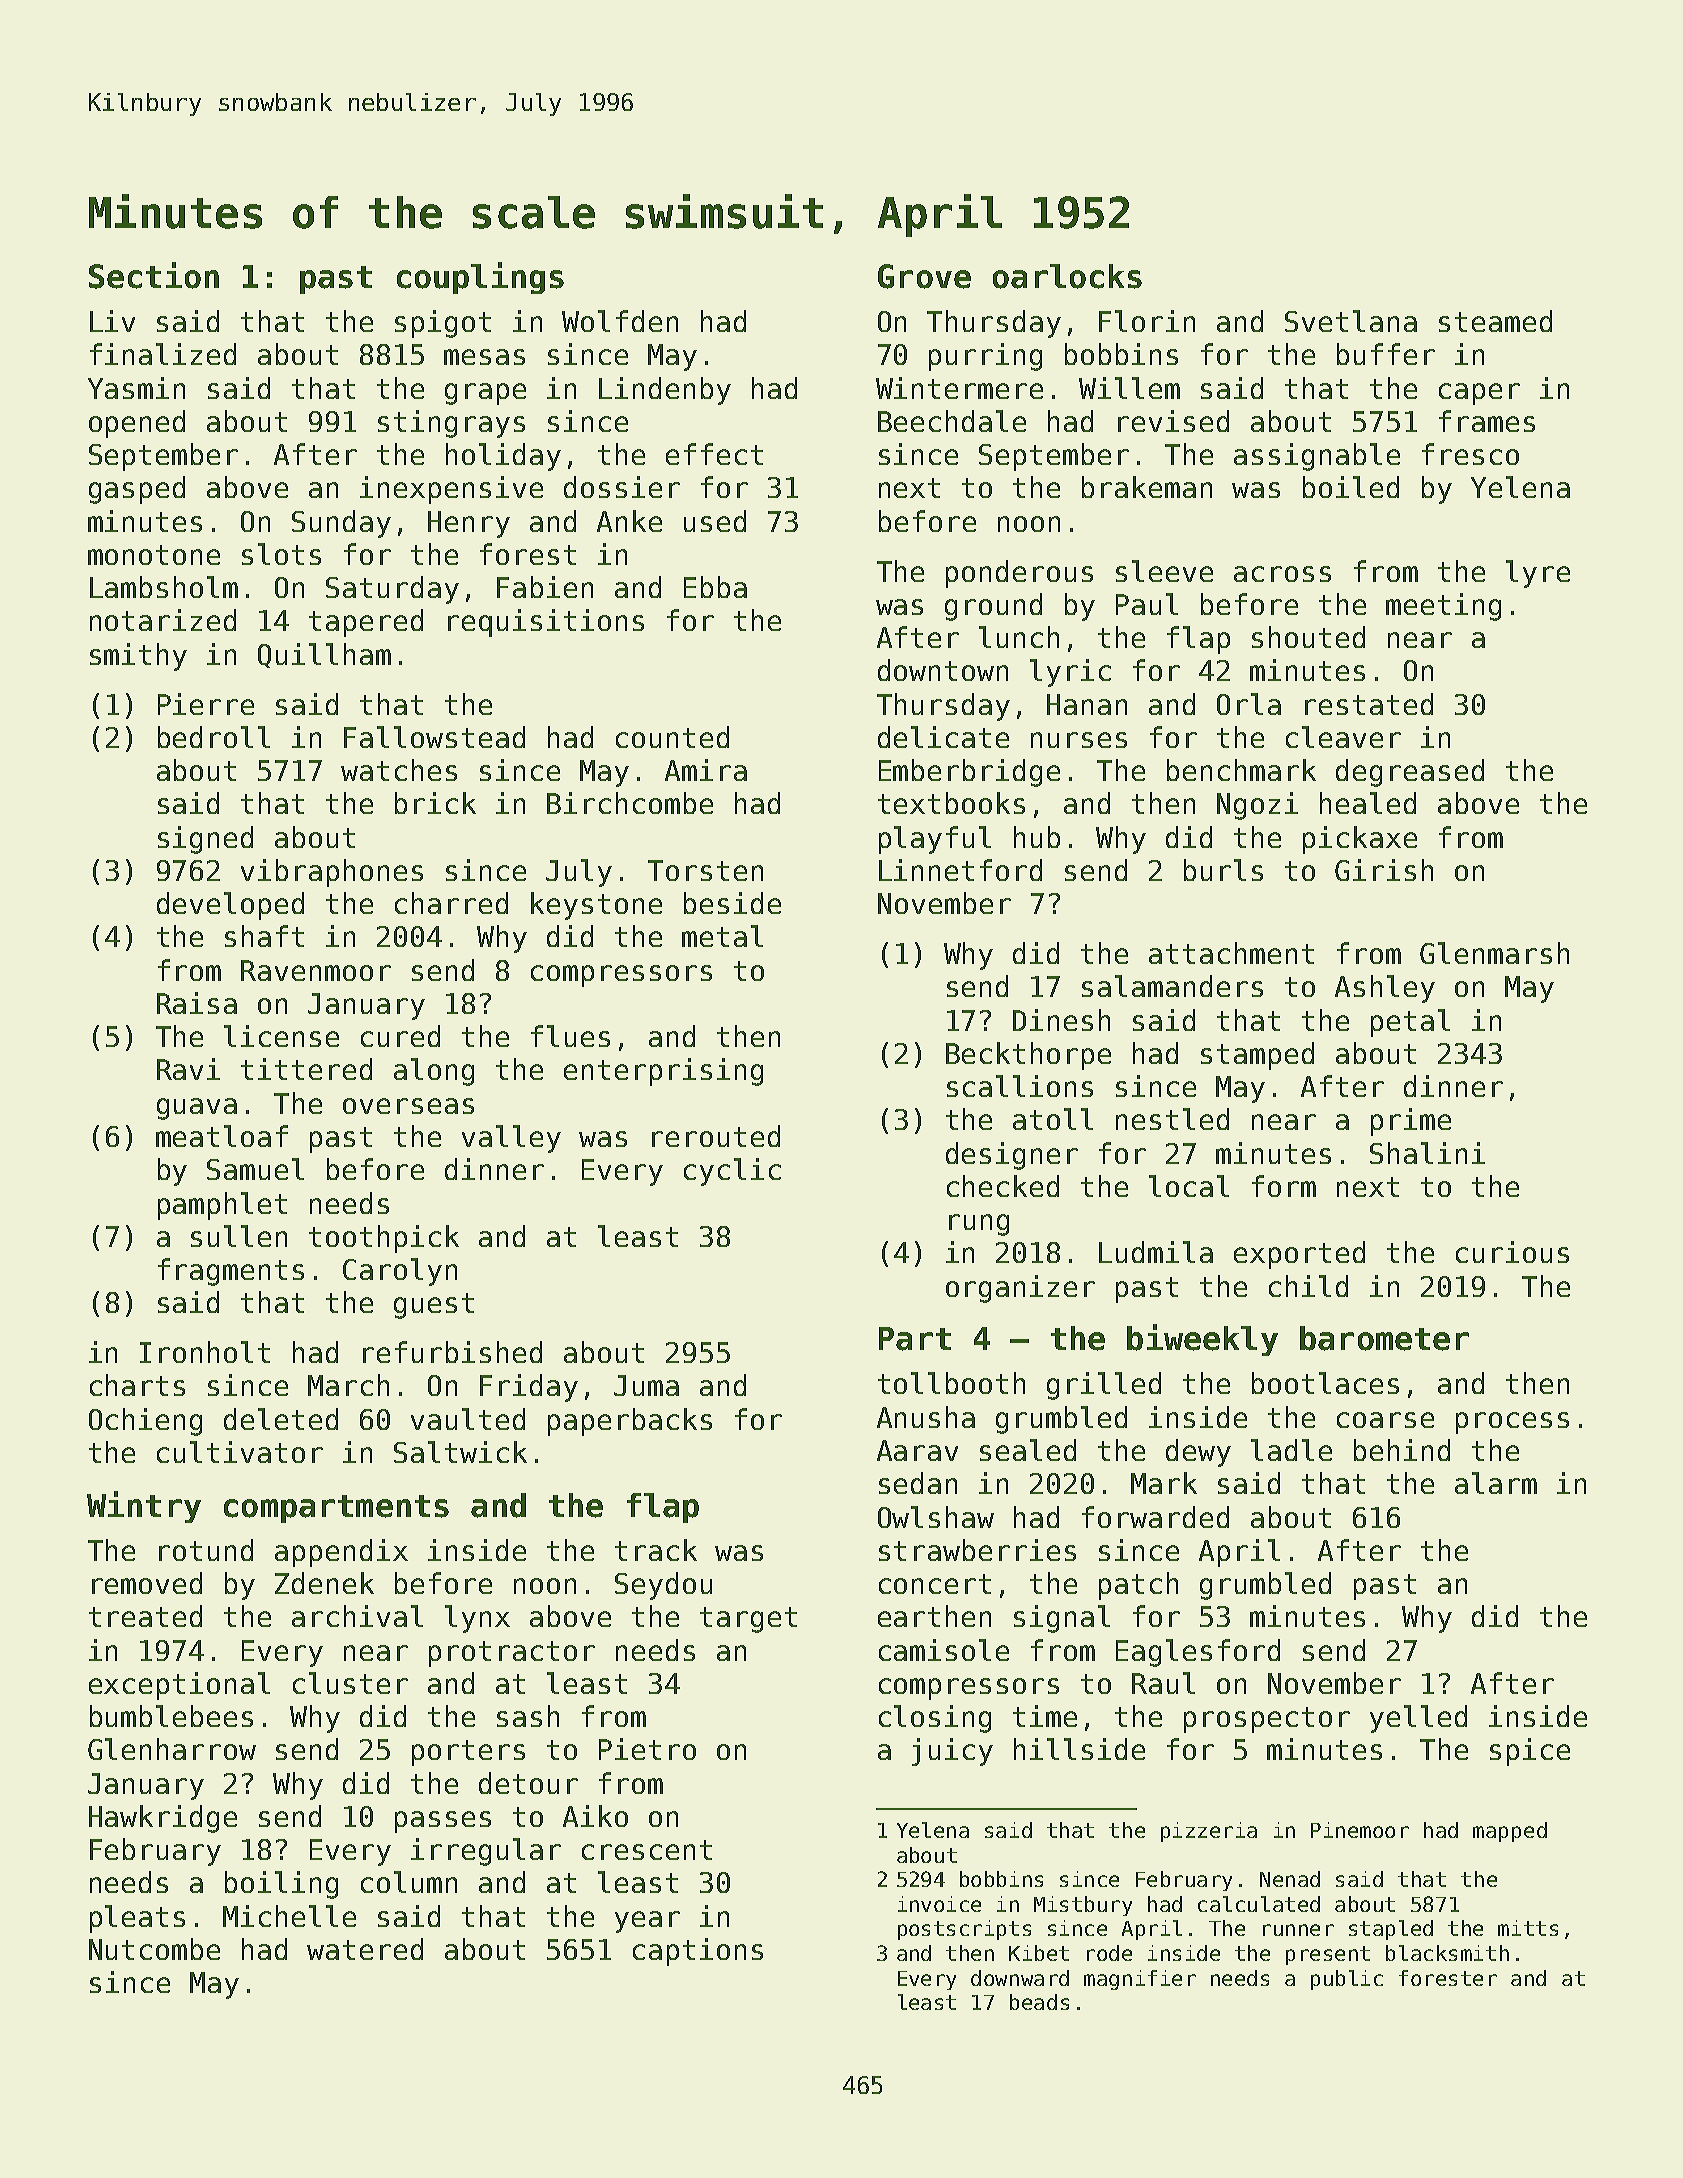 The height and width of the page is (2178, 1683). What do you see at coordinates (943, 737) in the page?
I see `delicate` at bounding box center [943, 737].
